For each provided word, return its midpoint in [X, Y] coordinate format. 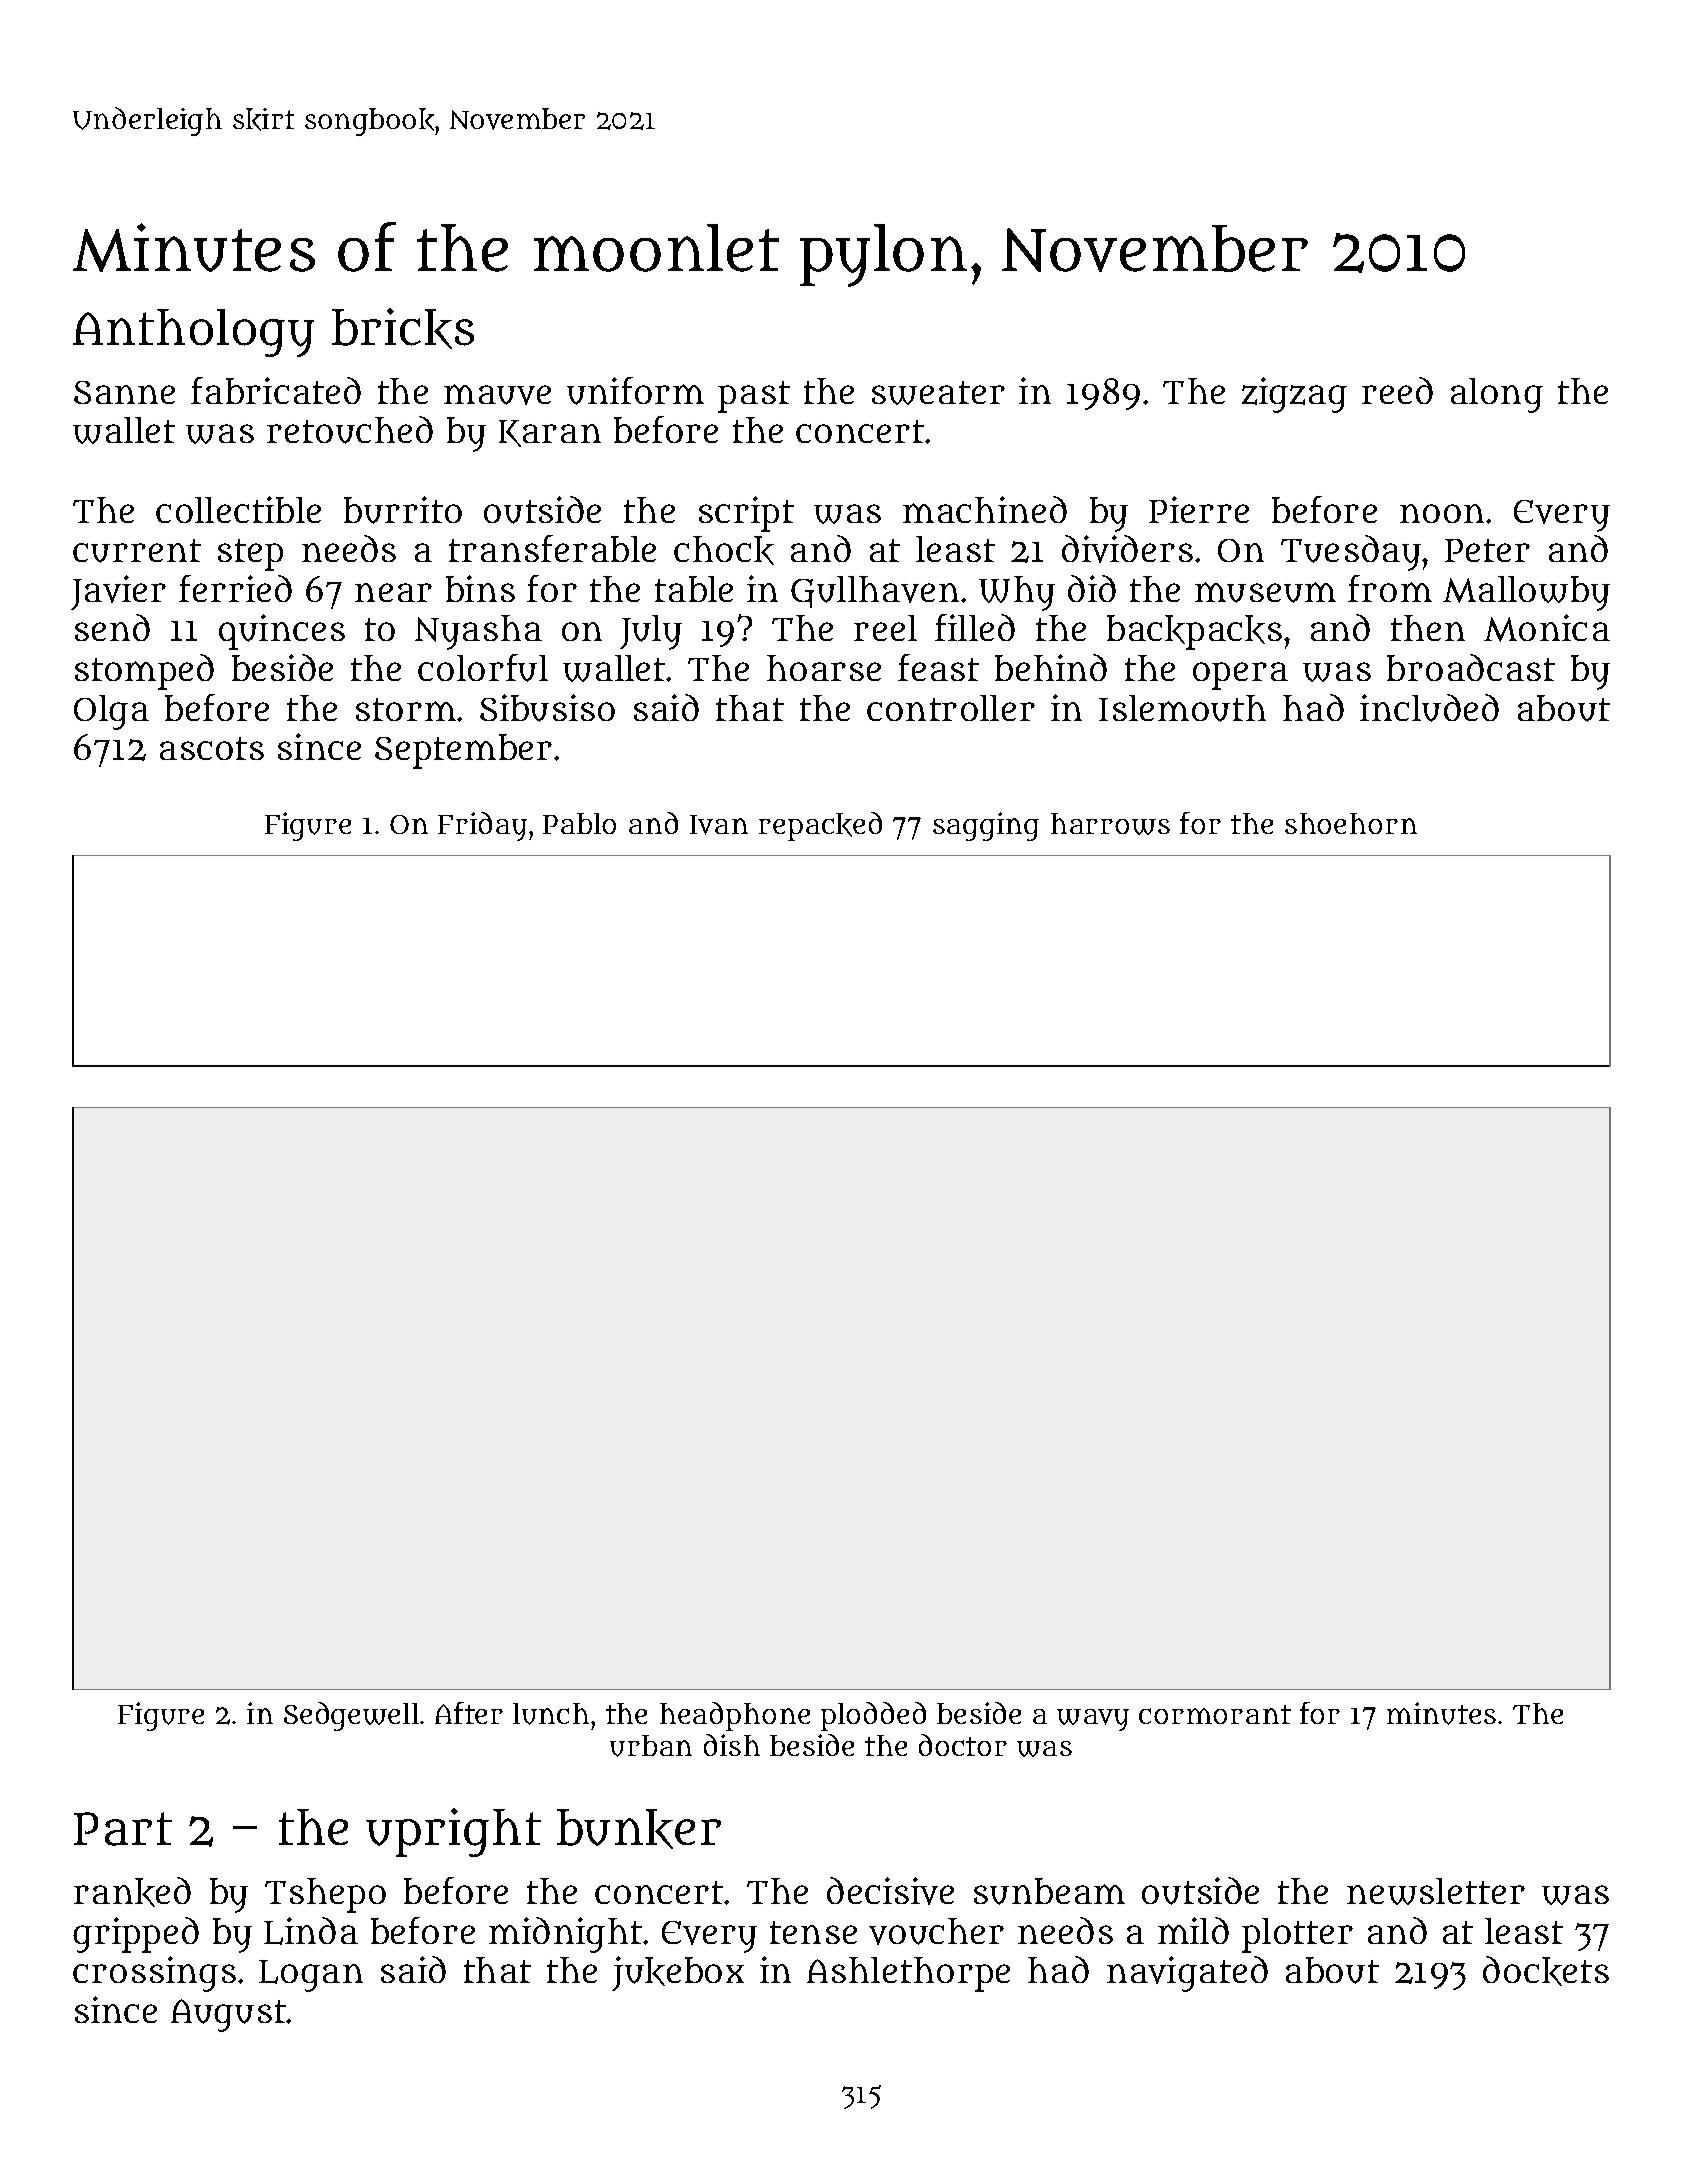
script [746, 514]
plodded [873, 1716]
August [229, 2015]
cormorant [1215, 1714]
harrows [1110, 824]
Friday [482, 826]
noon [1442, 513]
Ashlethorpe [908, 1974]
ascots [212, 748]
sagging [986, 826]
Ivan [719, 825]
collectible [238, 509]
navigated [1187, 1974]
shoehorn [1351, 823]
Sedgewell [351, 1716]
